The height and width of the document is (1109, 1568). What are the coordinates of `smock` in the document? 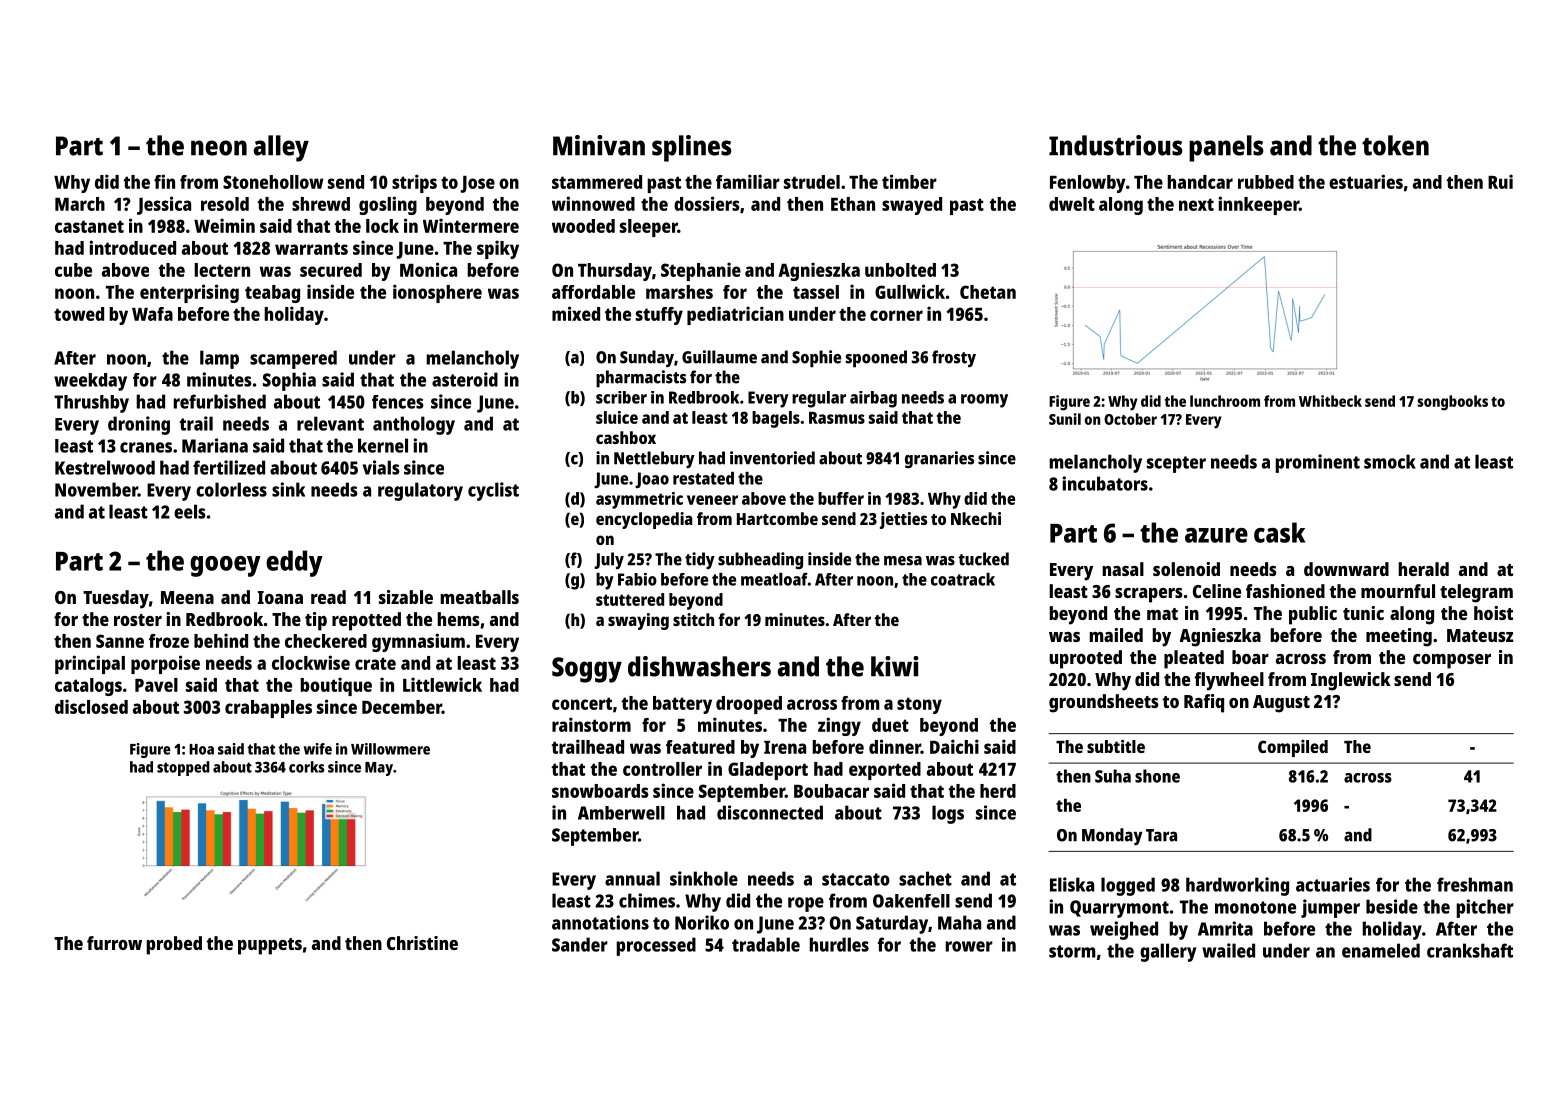 It's located at (1390, 461).
